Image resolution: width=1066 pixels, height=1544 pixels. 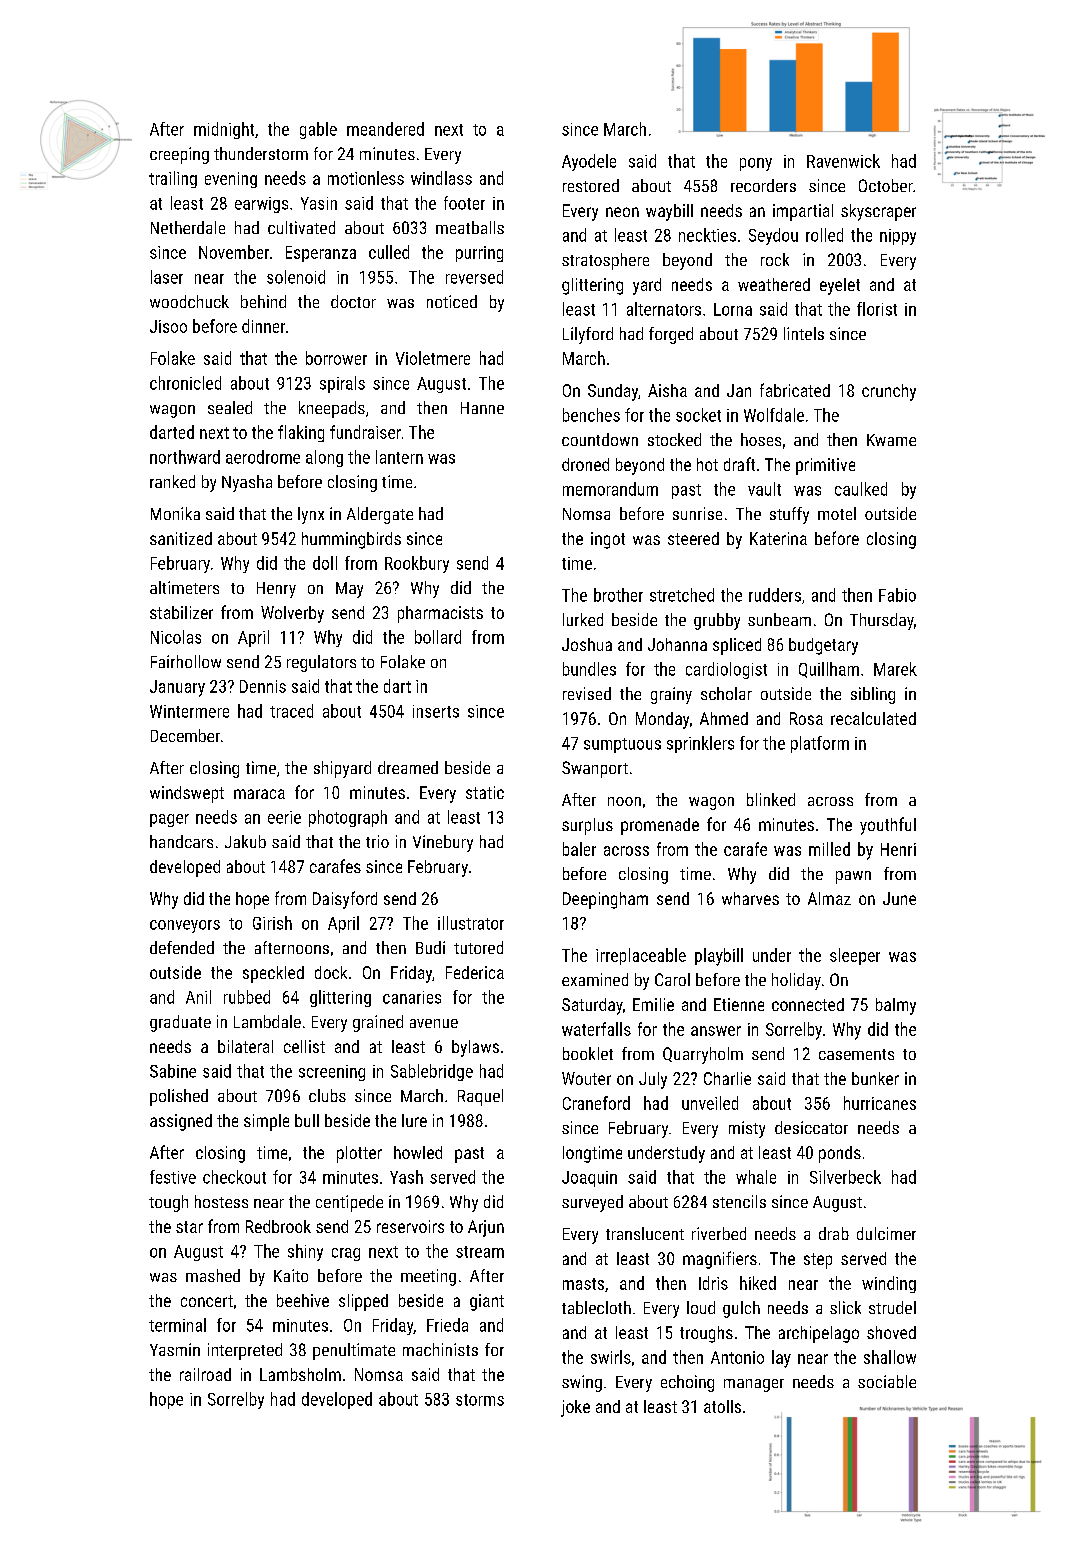 What do you see at coordinates (301, 227) in the image?
I see `cultivated` at bounding box center [301, 227].
